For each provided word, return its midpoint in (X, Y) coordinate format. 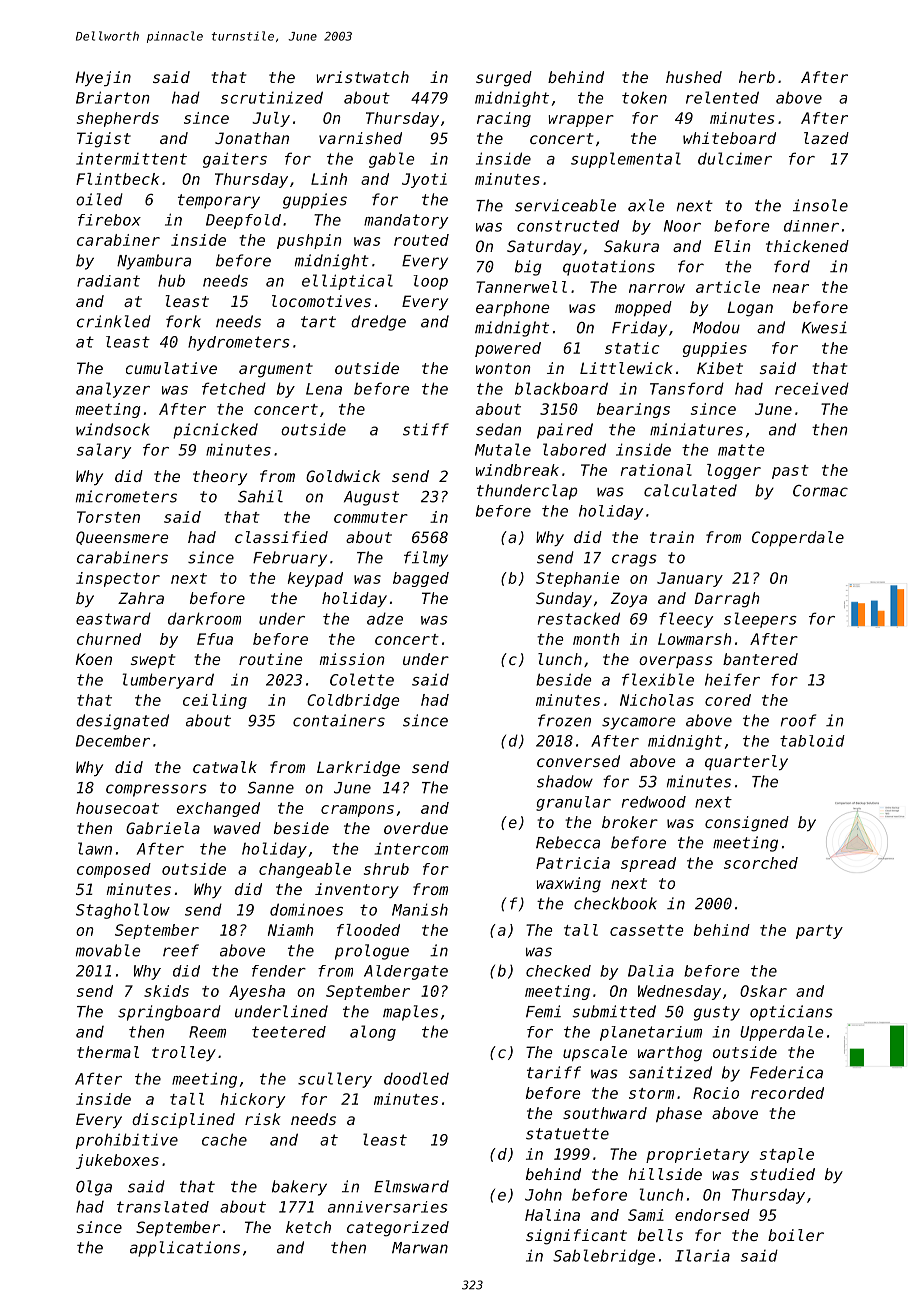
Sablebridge (604, 1257)
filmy (426, 559)
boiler (796, 1235)
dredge (378, 323)
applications (185, 1249)
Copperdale (798, 538)
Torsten (108, 517)
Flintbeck (117, 179)
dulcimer (735, 158)
